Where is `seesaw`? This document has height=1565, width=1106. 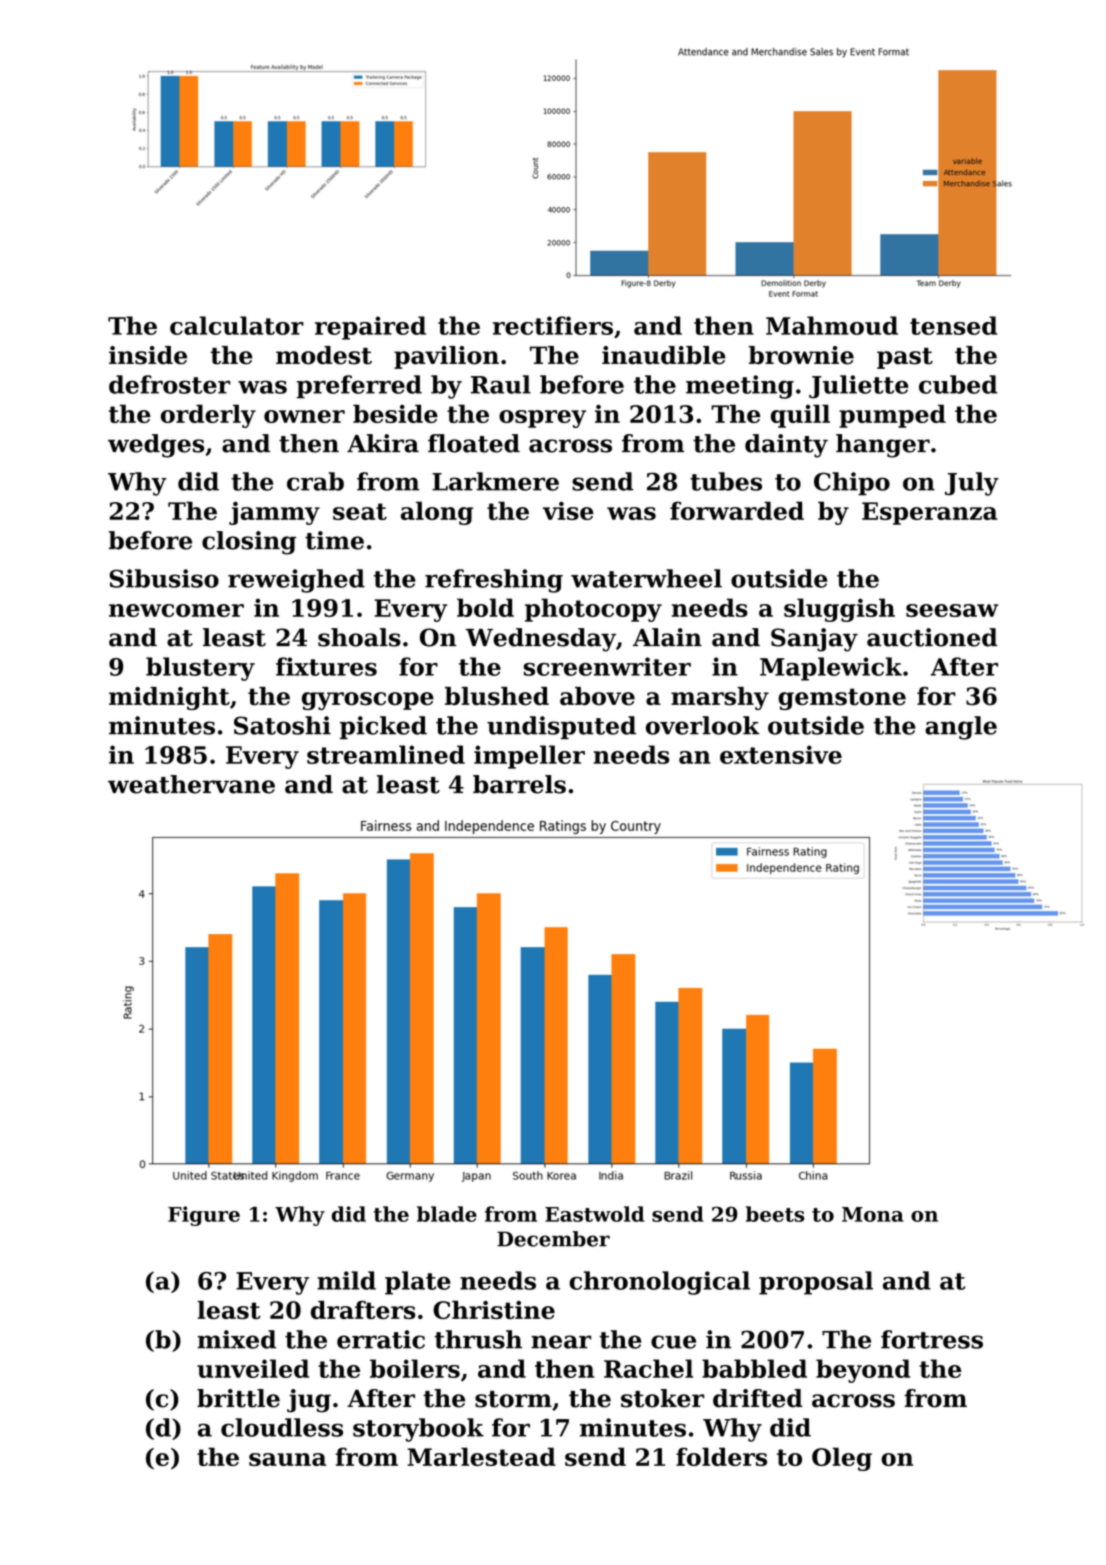
seesaw is located at coordinates (952, 610).
